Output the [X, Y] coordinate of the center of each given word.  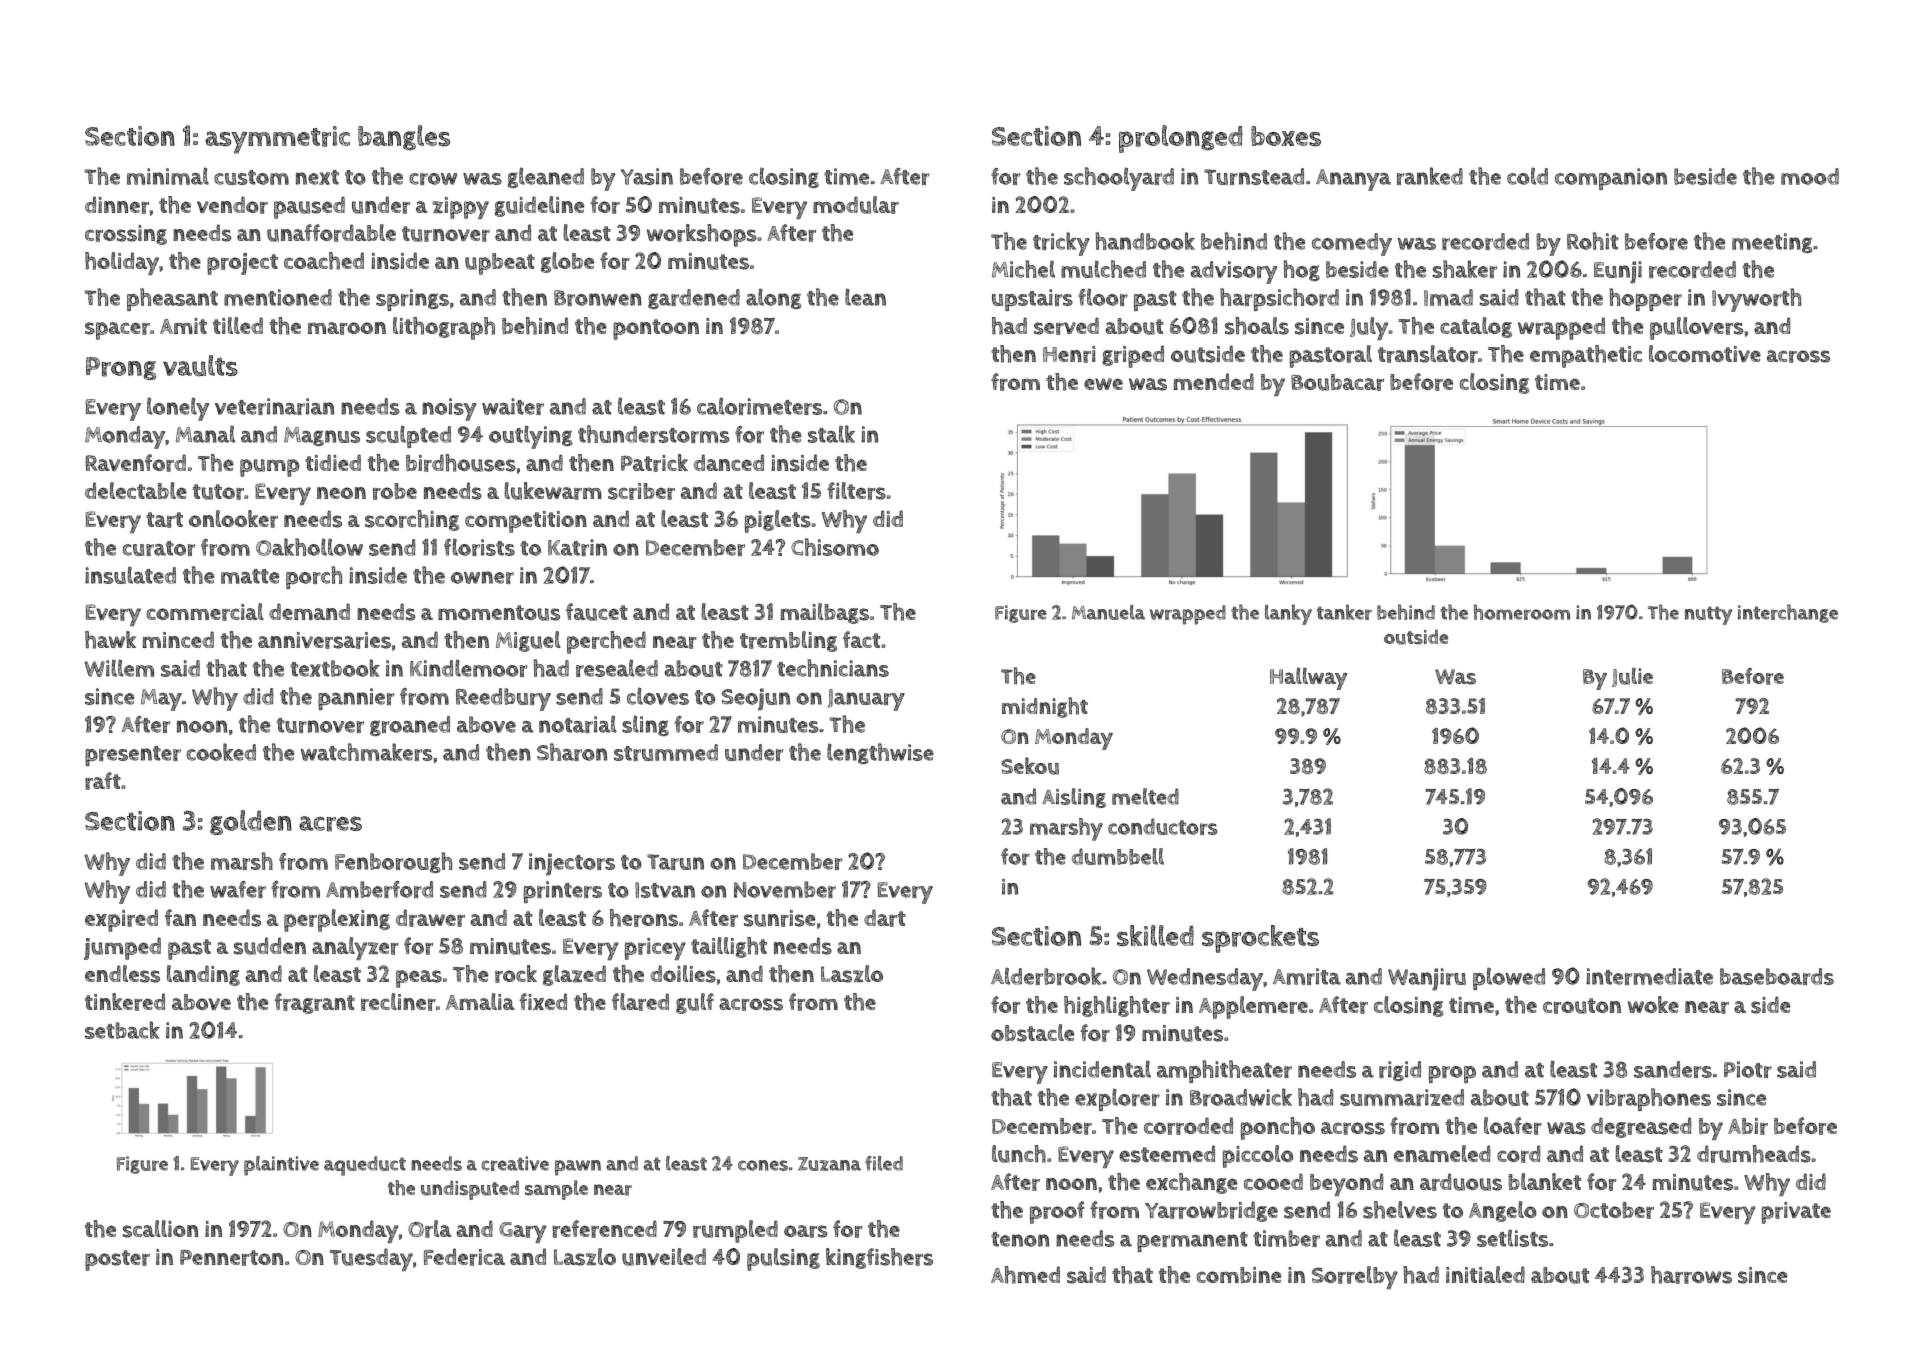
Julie [1632, 677]
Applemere [1253, 1007]
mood [1810, 176]
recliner [398, 1002]
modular [856, 205]
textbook [335, 668]
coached [324, 261]
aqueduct [365, 1166]
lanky [1288, 614]
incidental [1102, 1069]
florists [479, 547]
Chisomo [835, 547]
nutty [1708, 615]
